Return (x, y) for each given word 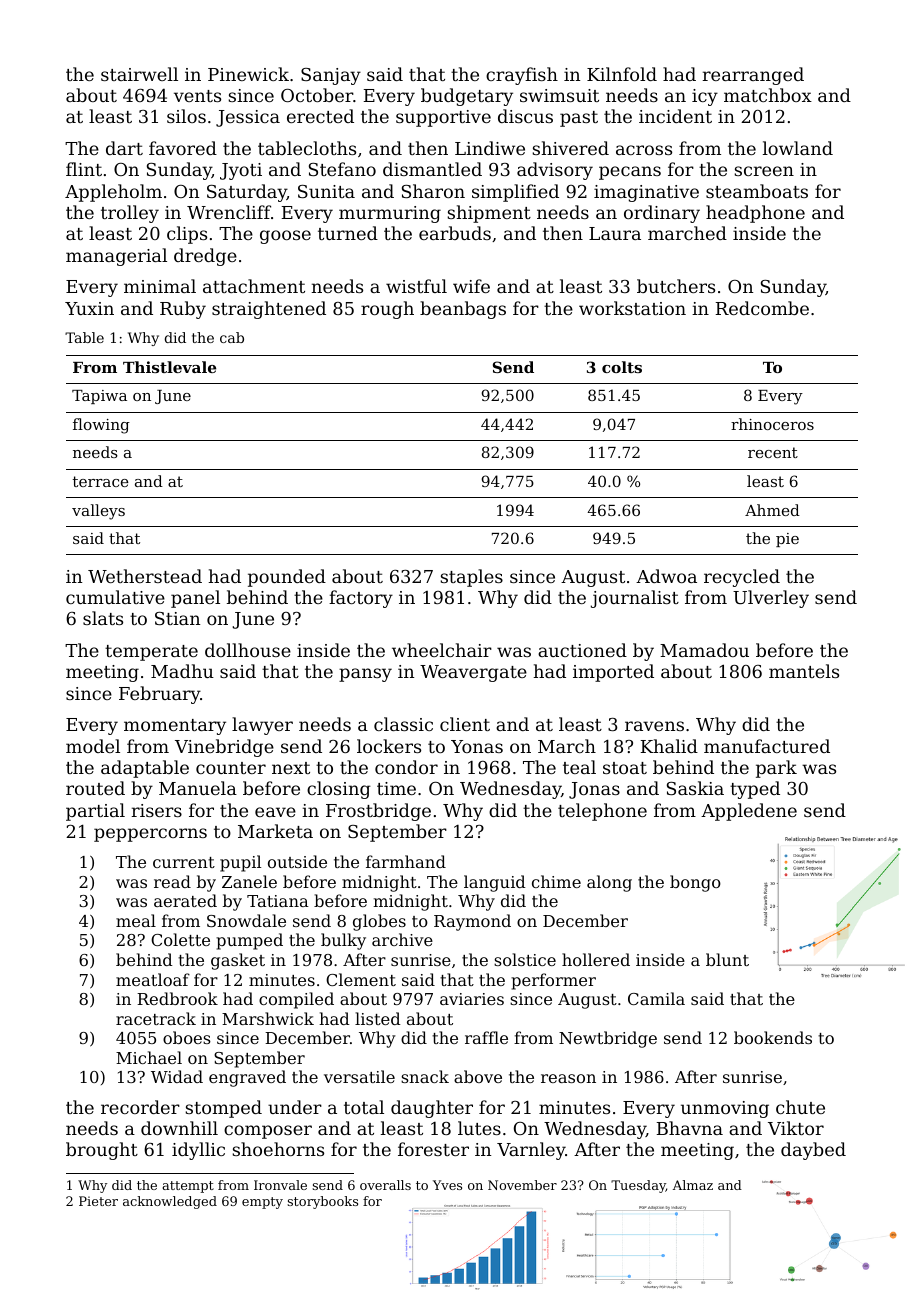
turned (348, 233)
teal (579, 767)
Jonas (594, 790)
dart (124, 148)
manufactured (767, 746)
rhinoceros (772, 424)
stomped (223, 1109)
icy (705, 97)
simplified (515, 193)
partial (95, 812)
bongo (695, 883)
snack (425, 1076)
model (93, 746)
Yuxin (89, 308)
